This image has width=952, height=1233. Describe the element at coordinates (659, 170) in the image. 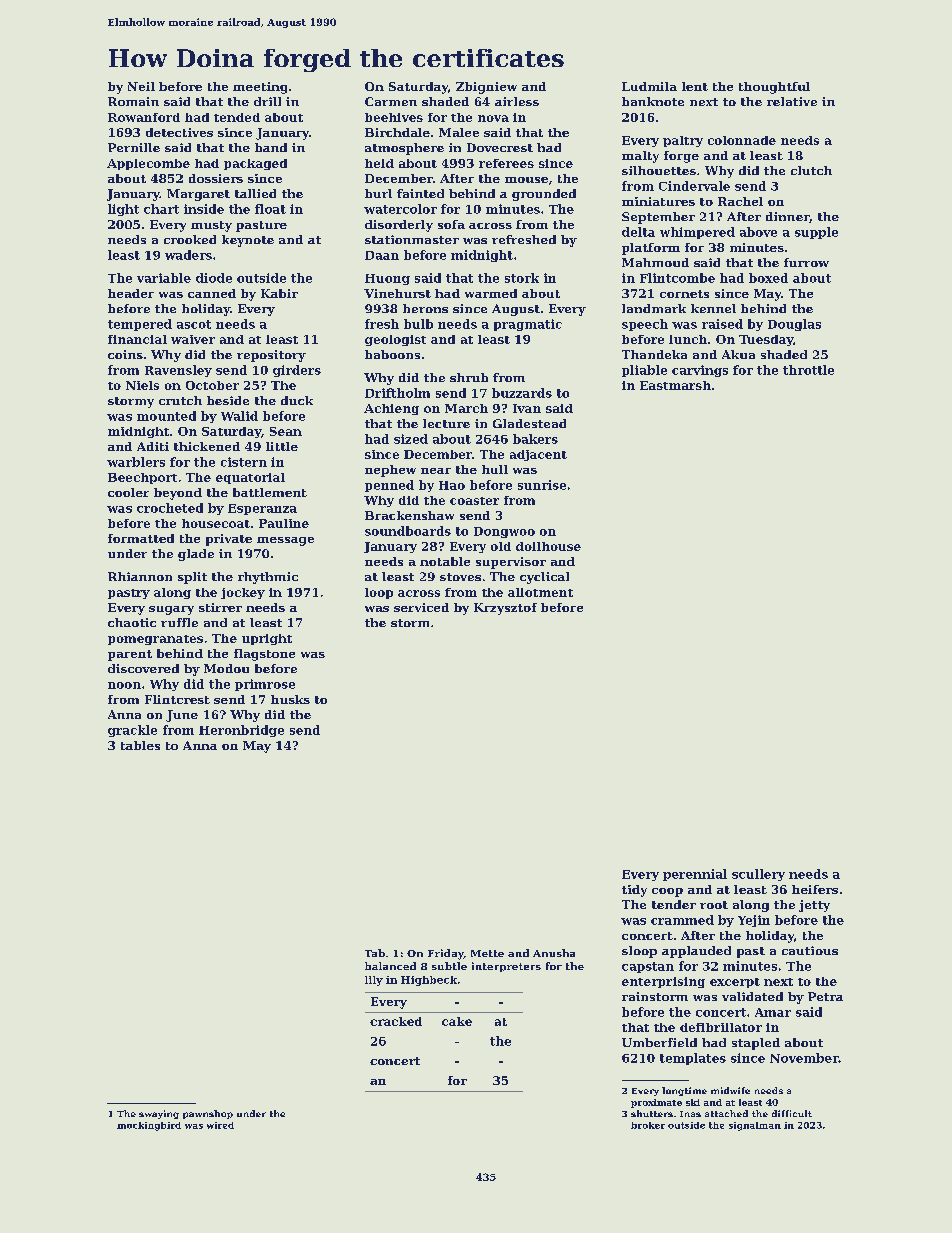

I see `silhouettes` at that location.
